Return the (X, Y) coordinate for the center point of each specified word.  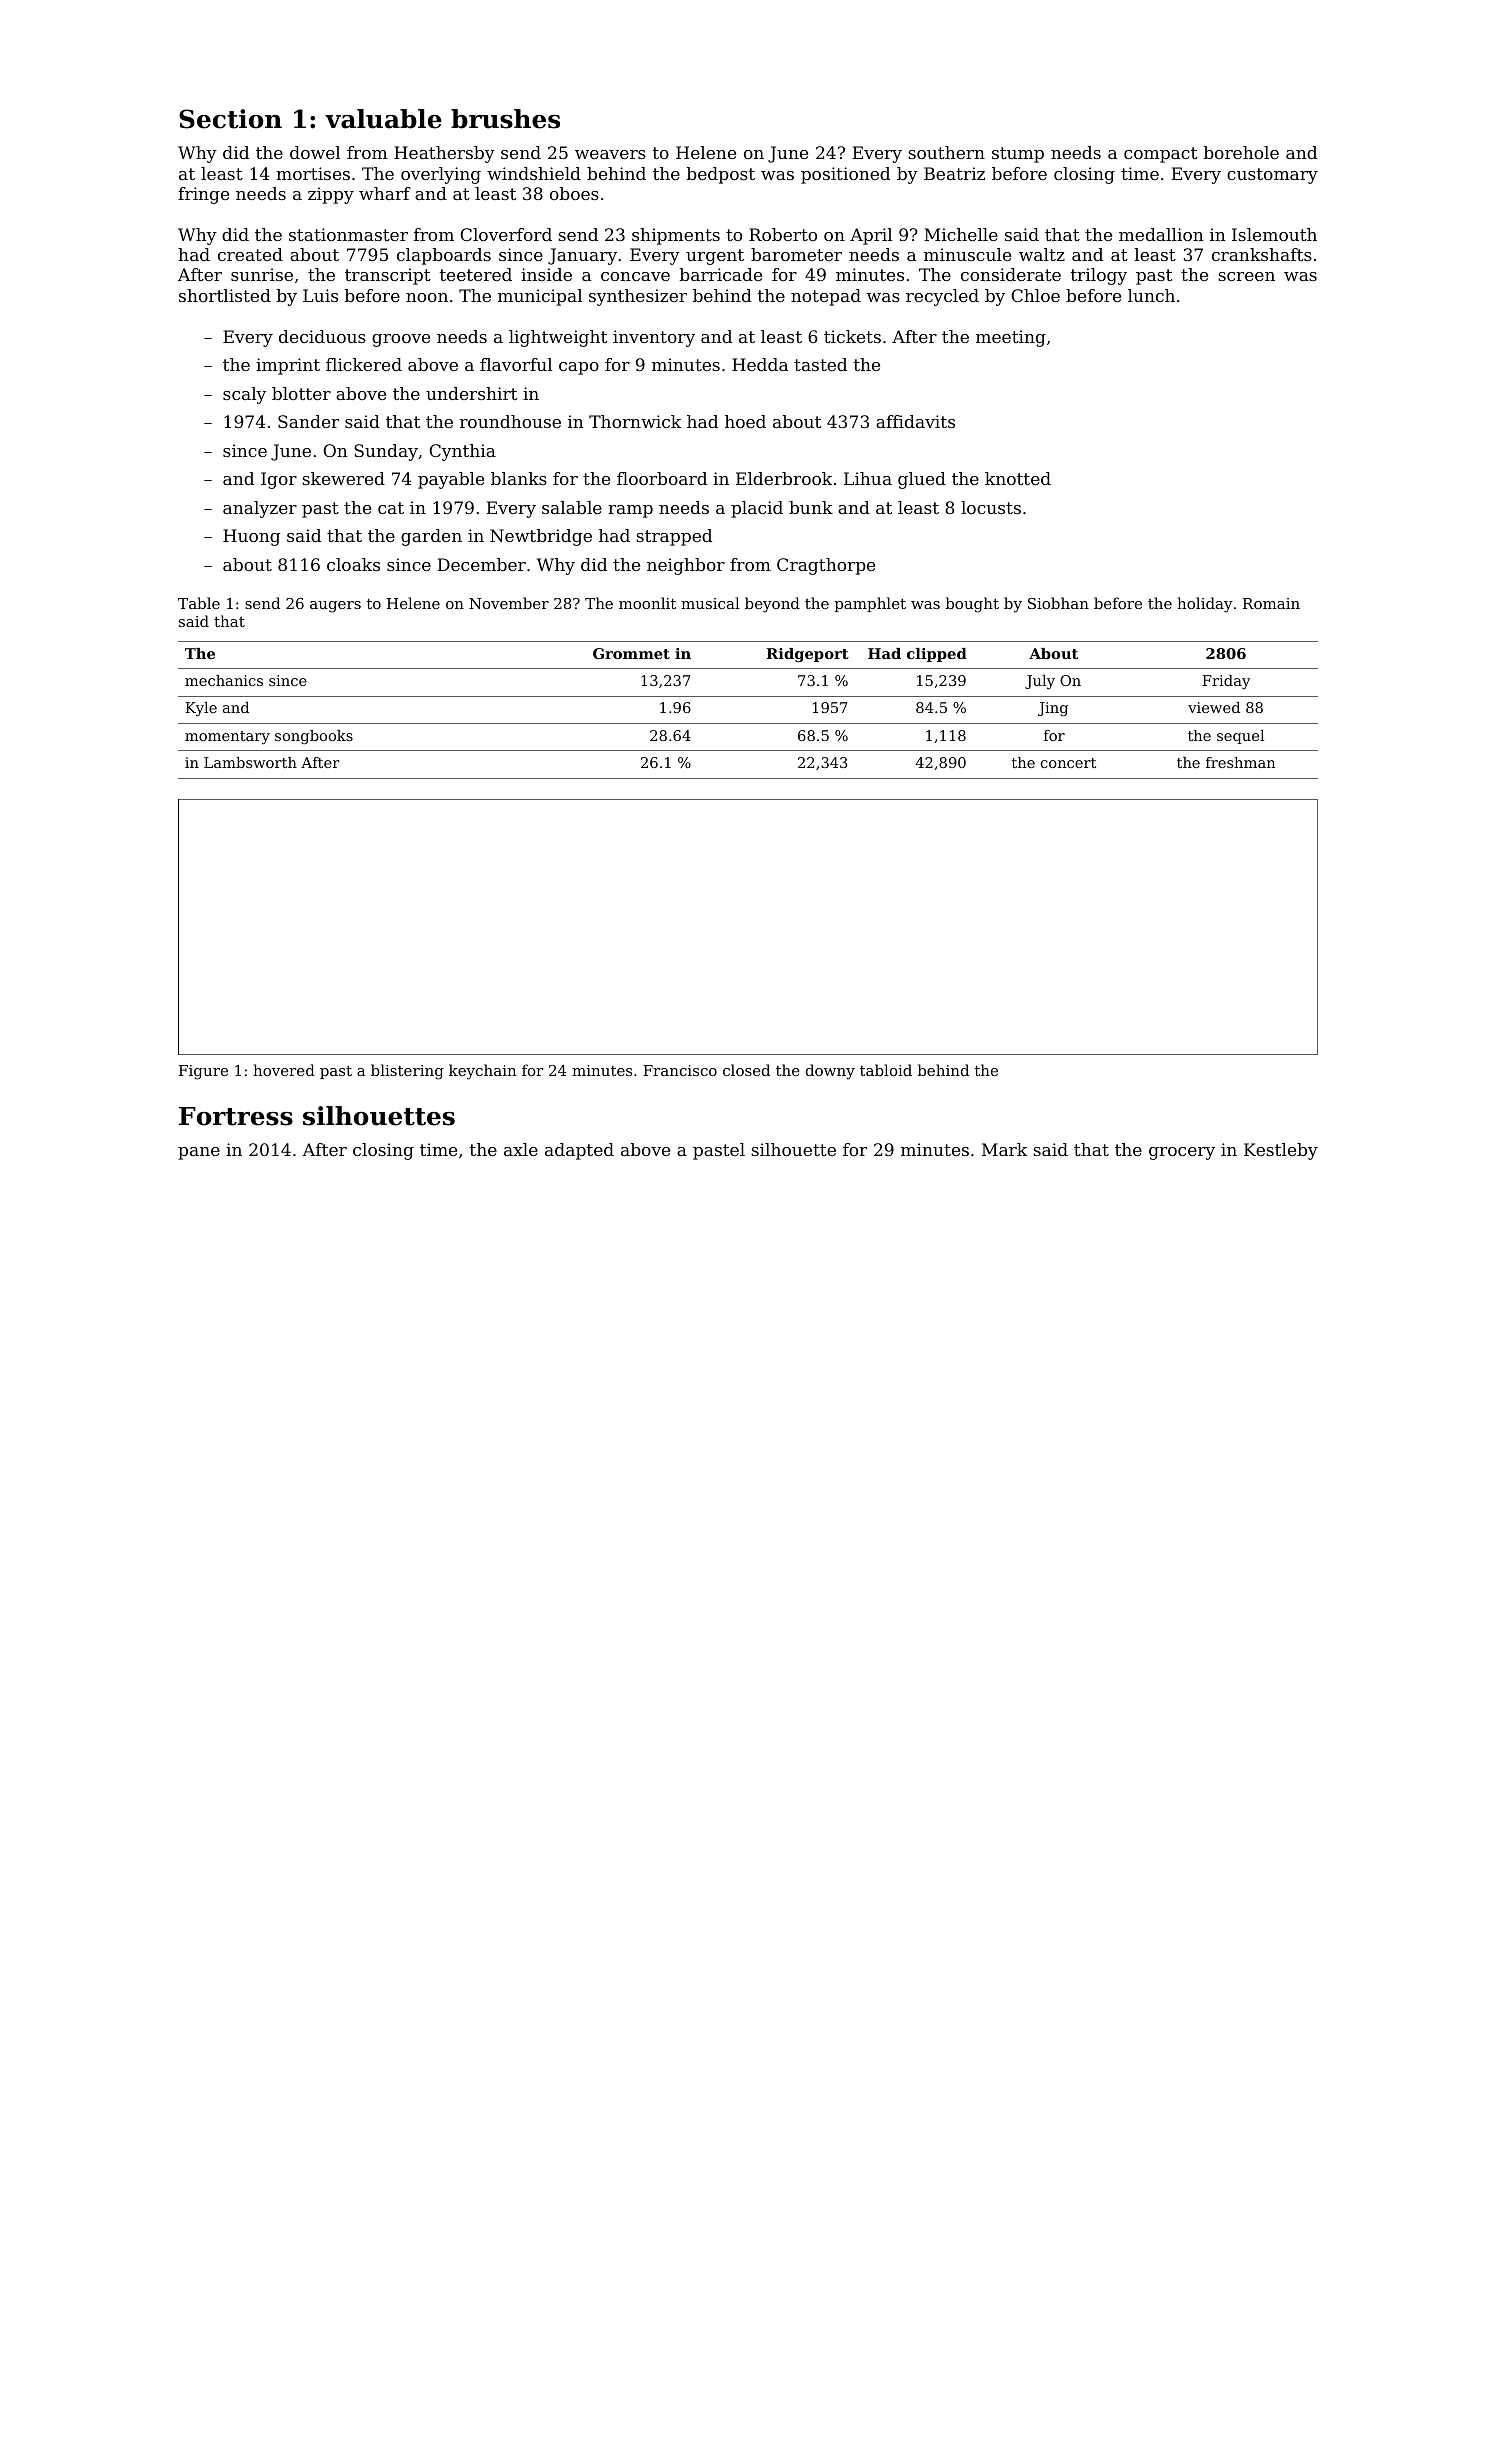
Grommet (631, 653)
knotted (1018, 478)
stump (1018, 155)
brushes (505, 119)
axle (521, 1149)
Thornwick (635, 421)
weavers (610, 154)
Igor (279, 480)
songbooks (314, 737)
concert (1068, 763)
